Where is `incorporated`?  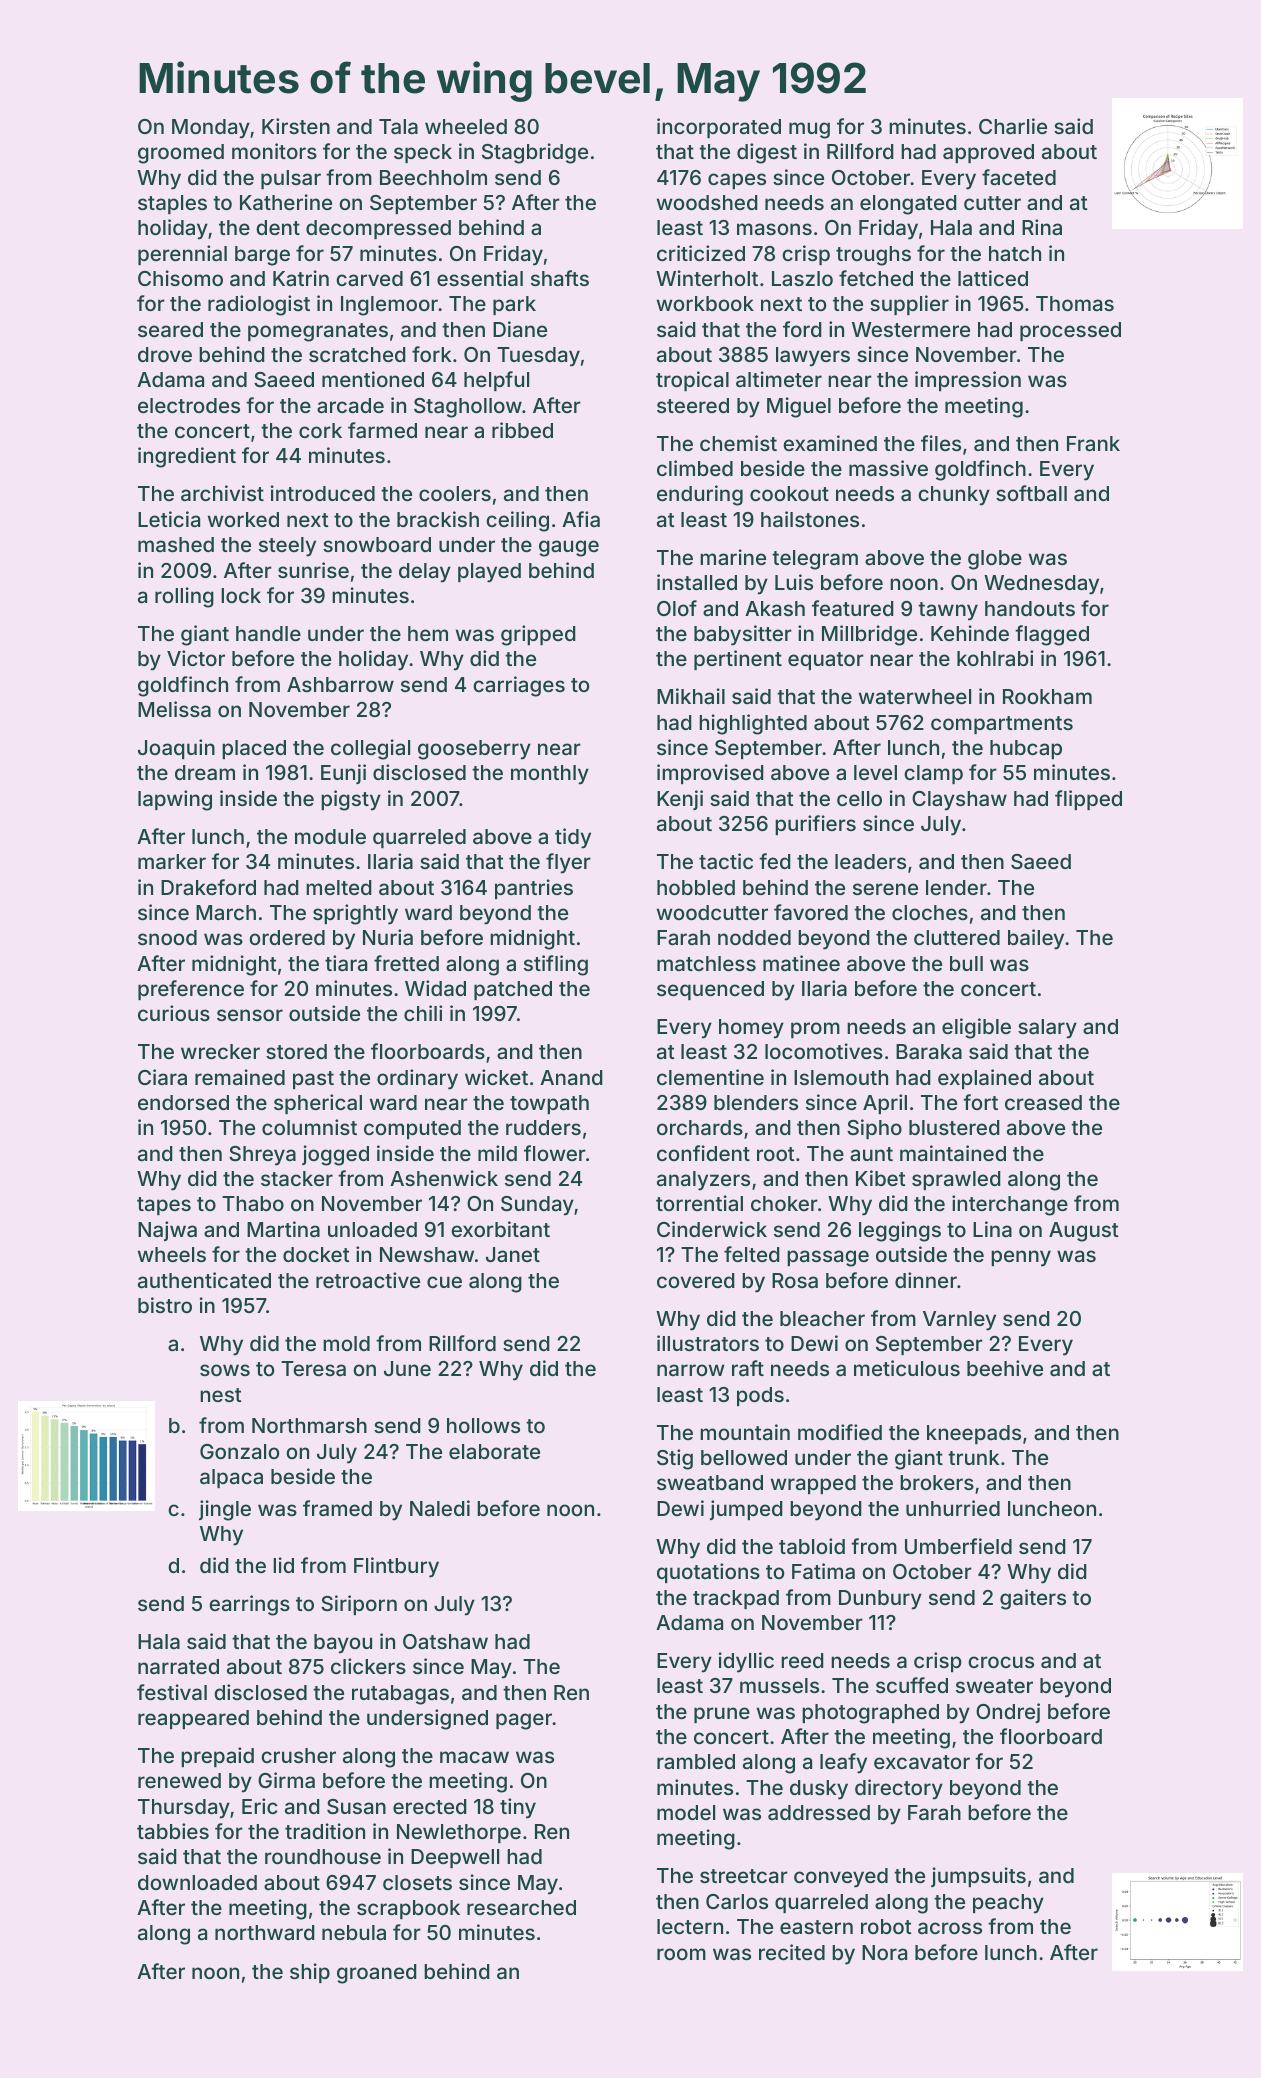 incorporated is located at coordinates (719, 128).
